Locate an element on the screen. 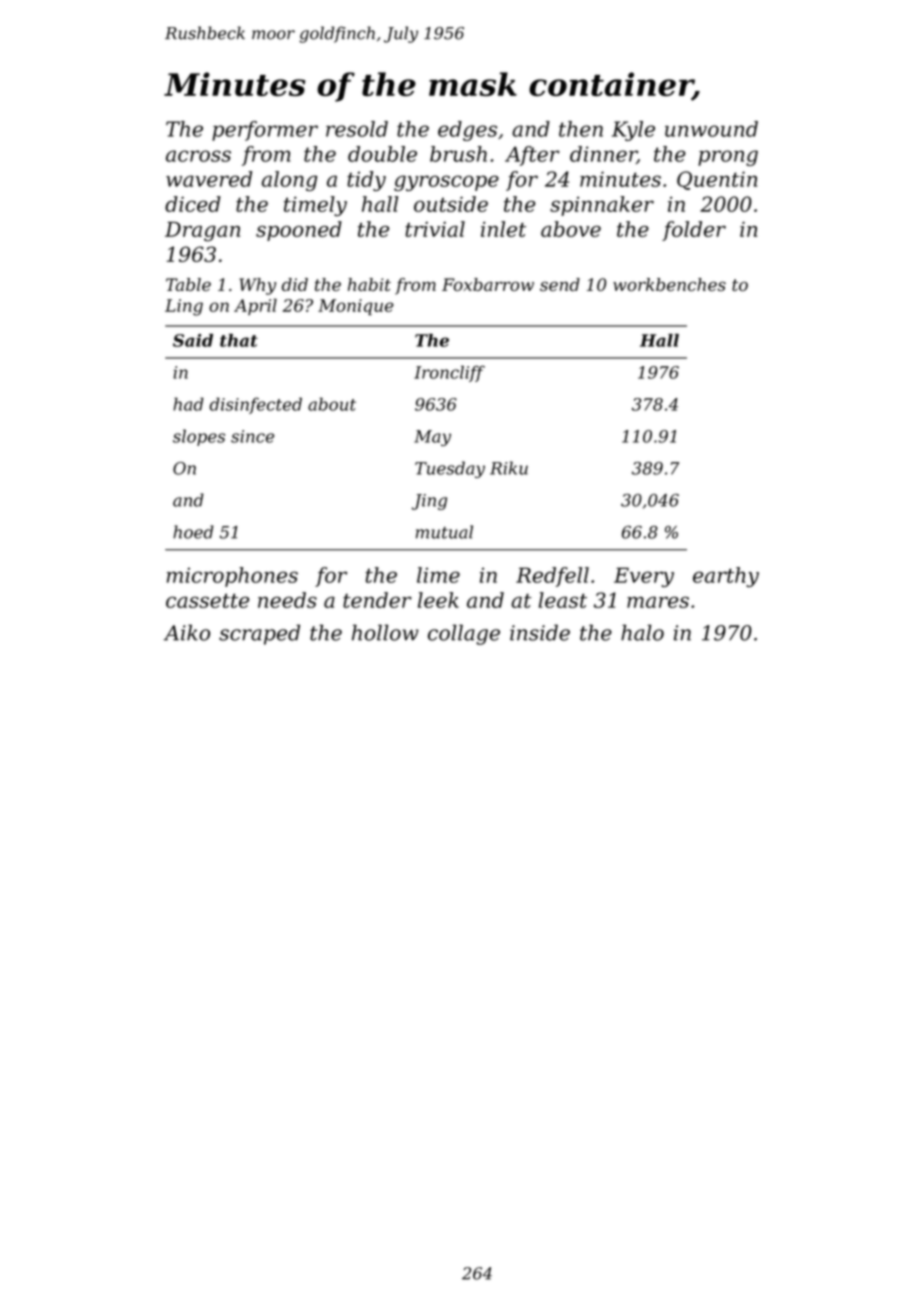 The width and height of the screenshot is (924, 1311). lime is located at coordinates (438, 575).
